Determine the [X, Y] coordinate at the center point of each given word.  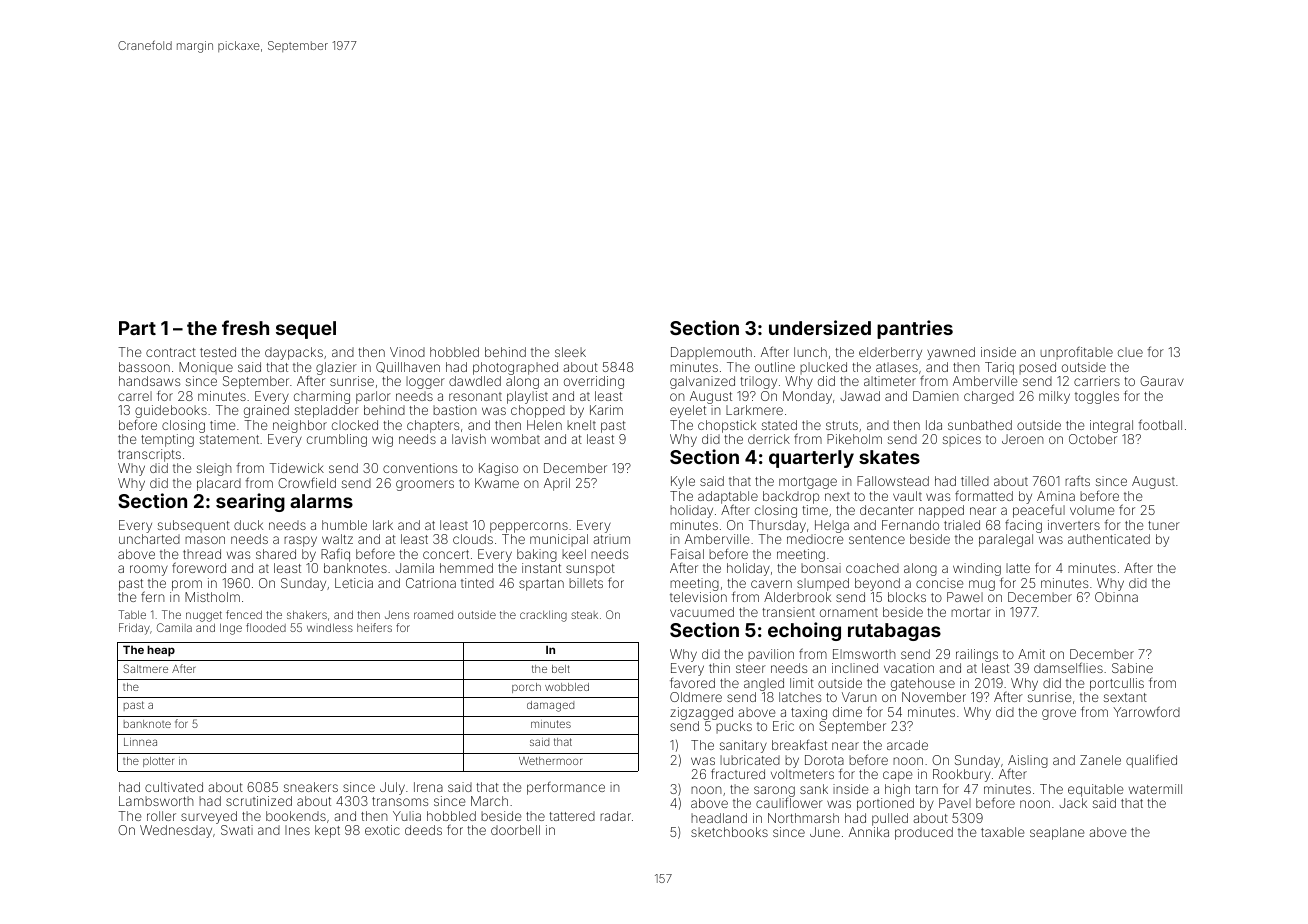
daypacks [294, 353]
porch [526, 688]
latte [1018, 568]
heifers [374, 627]
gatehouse [923, 684]
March [489, 801]
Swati [237, 830]
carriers [1097, 381]
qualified [1151, 761]
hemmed [466, 568]
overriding [594, 382]
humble [344, 525]
